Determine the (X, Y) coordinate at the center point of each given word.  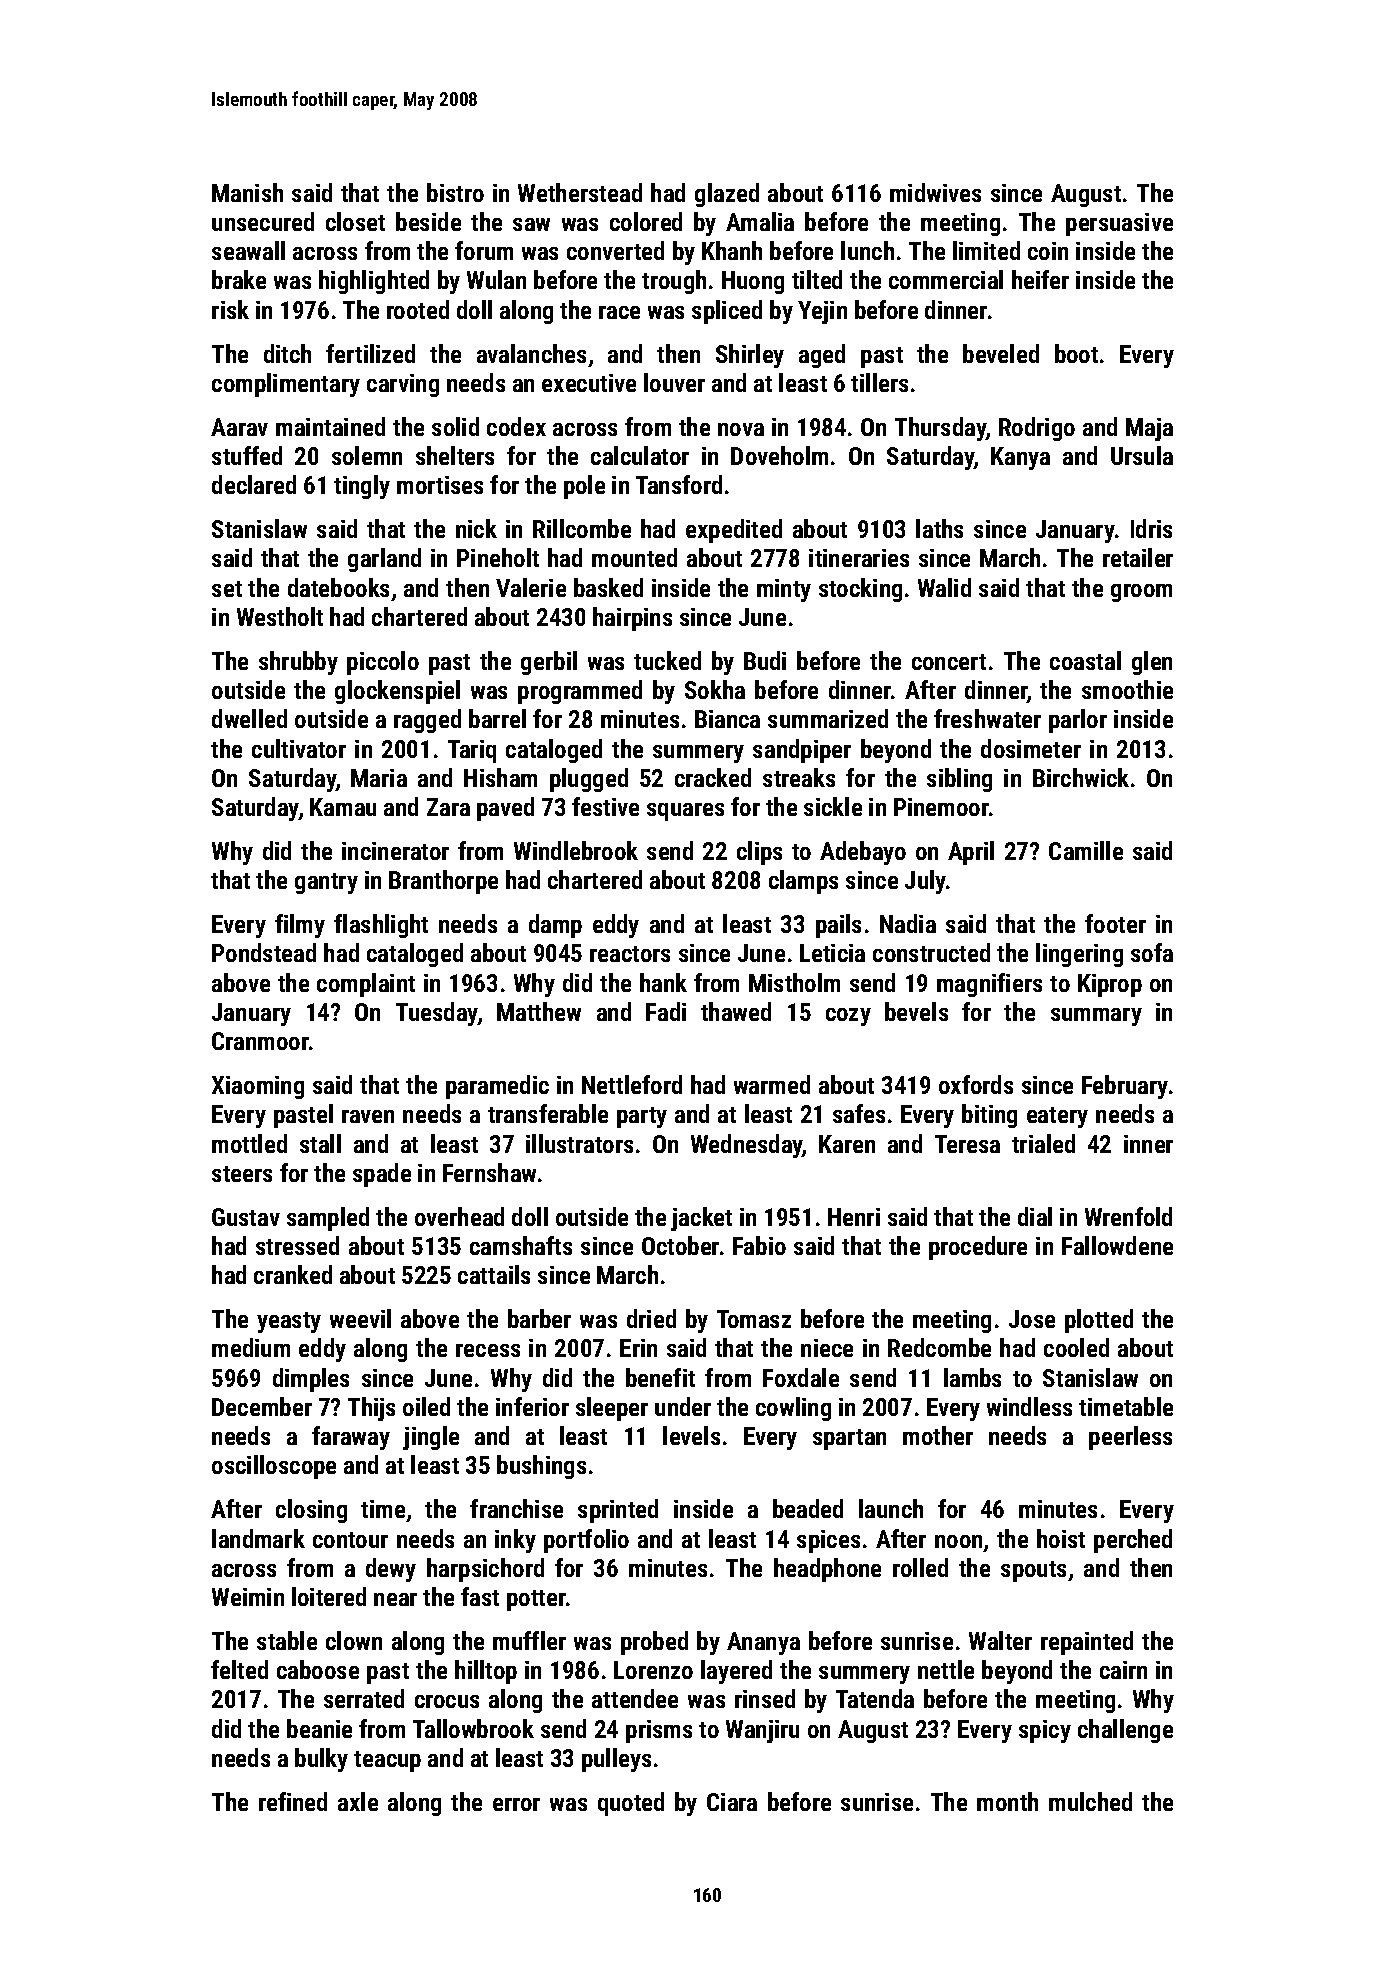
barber (539, 1318)
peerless (1130, 1438)
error (516, 1804)
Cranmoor (260, 1041)
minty (784, 590)
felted (239, 1669)
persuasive (1119, 224)
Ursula (1142, 455)
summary (1096, 1017)
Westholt (280, 616)
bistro (455, 192)
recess (488, 1350)
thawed (736, 1011)
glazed (727, 195)
